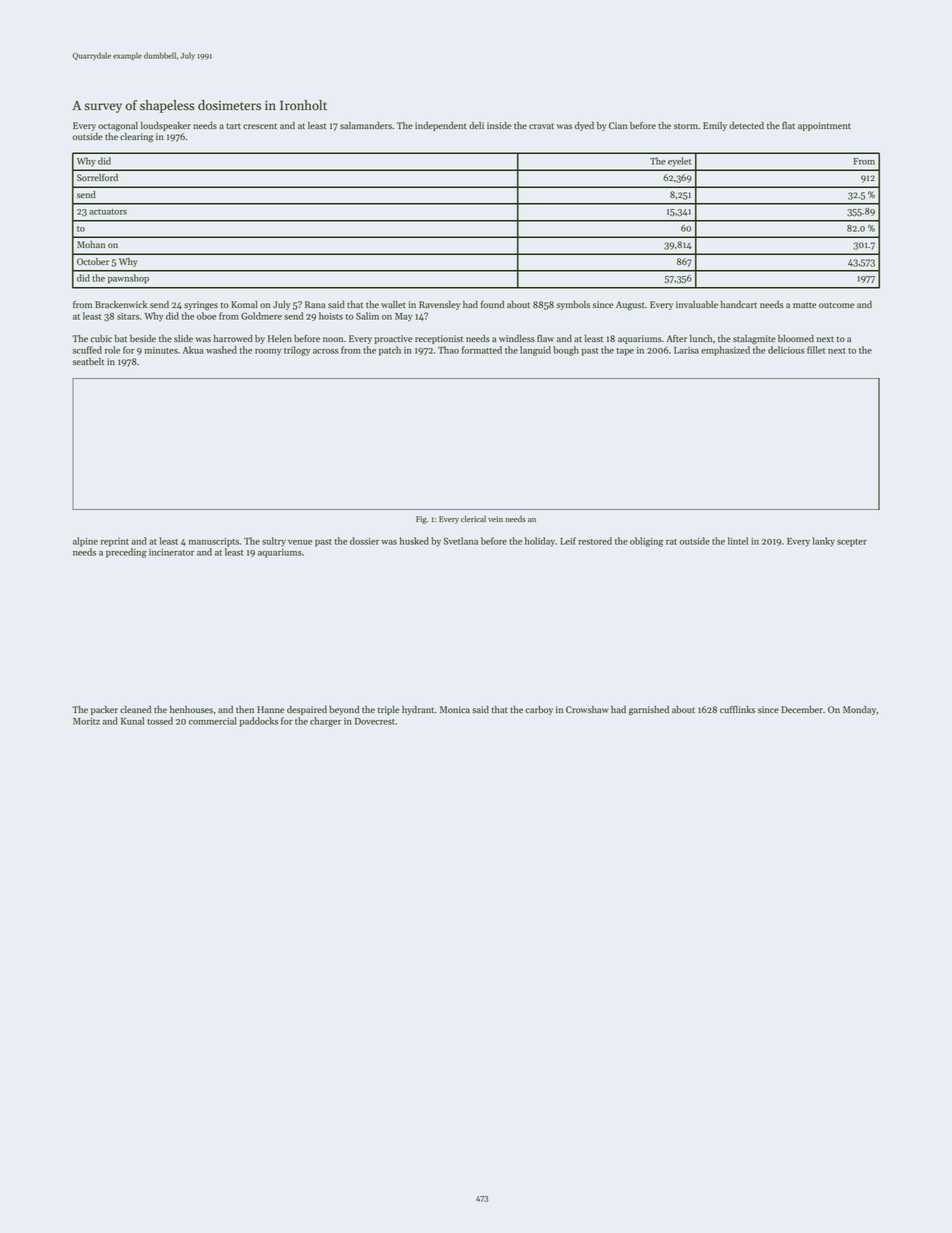 The width and height of the screenshot is (952, 1233). Describe the element at coordinates (375, 721) in the screenshot. I see `Dovecrest` at that location.
